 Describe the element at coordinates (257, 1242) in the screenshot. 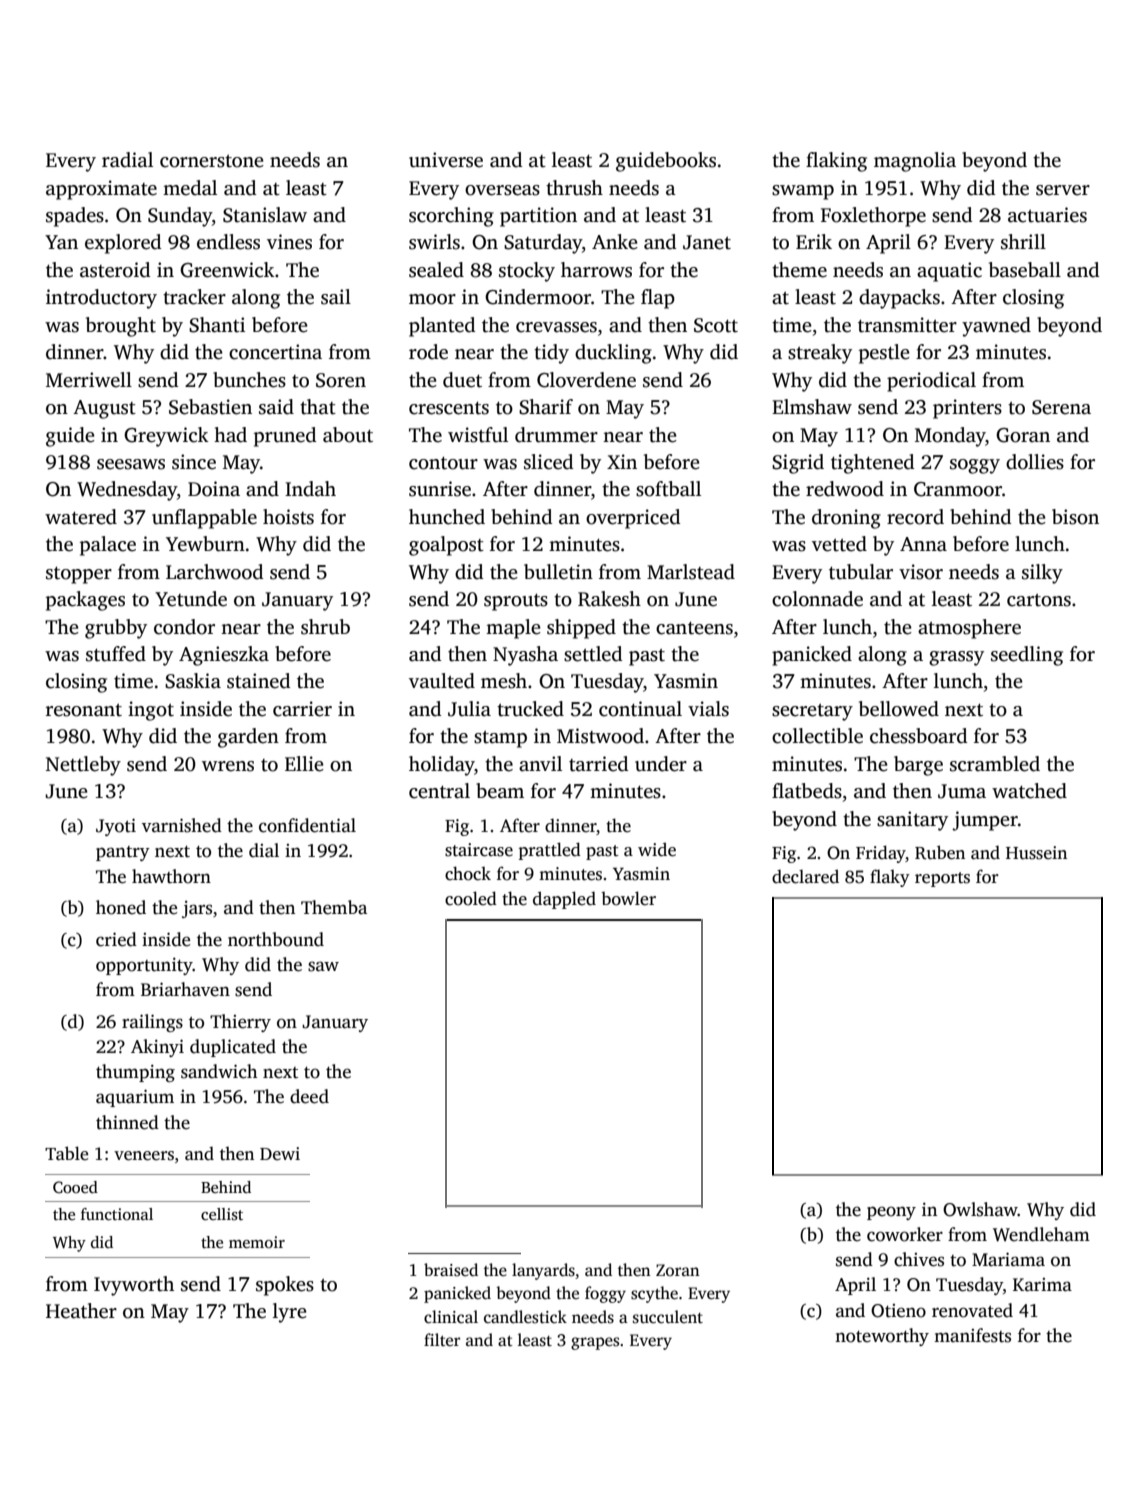

I see `memoir` at that location.
